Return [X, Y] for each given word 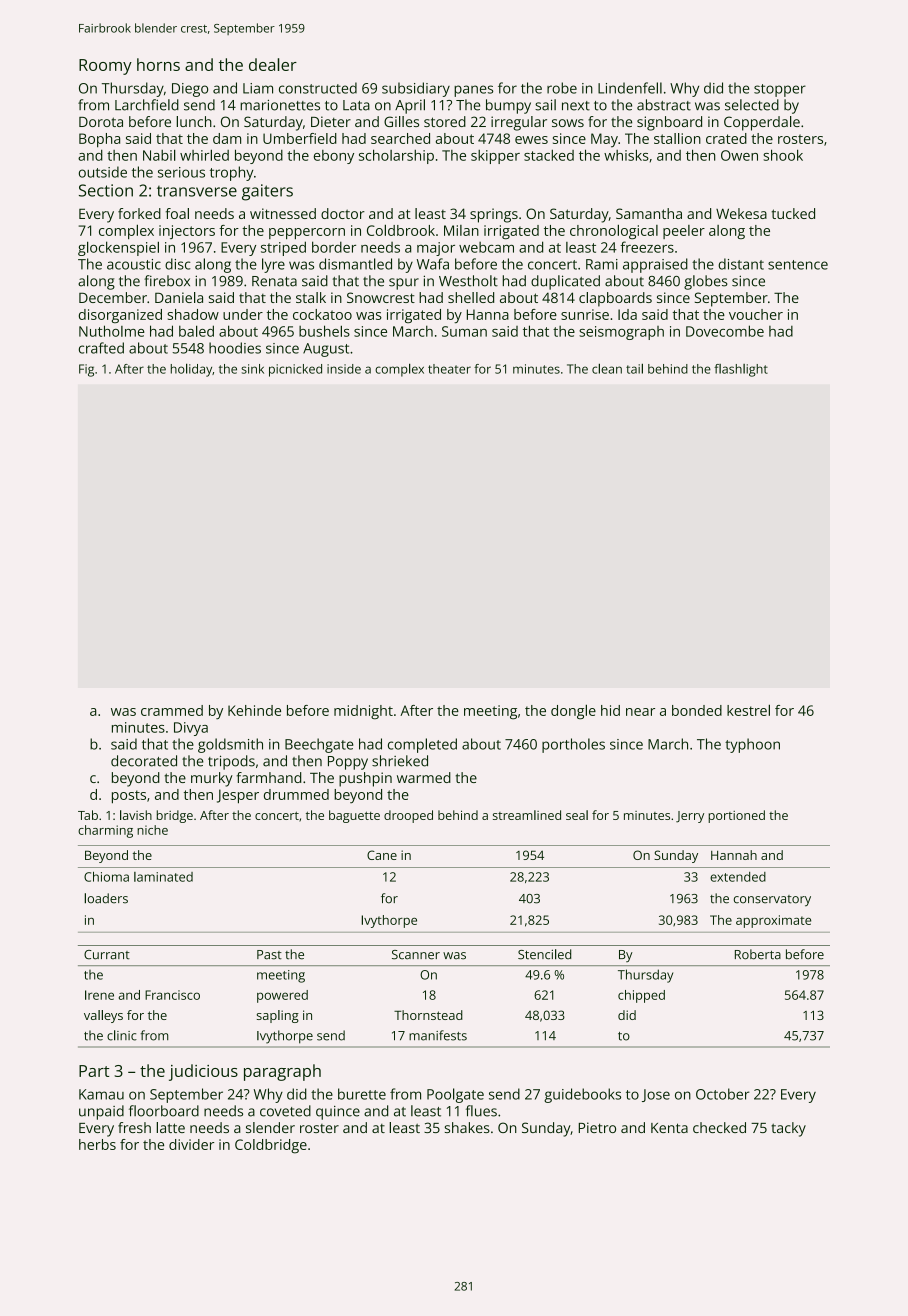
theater [449, 369]
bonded [697, 710]
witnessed [283, 213]
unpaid [101, 1112]
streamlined [527, 815]
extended [738, 877]
